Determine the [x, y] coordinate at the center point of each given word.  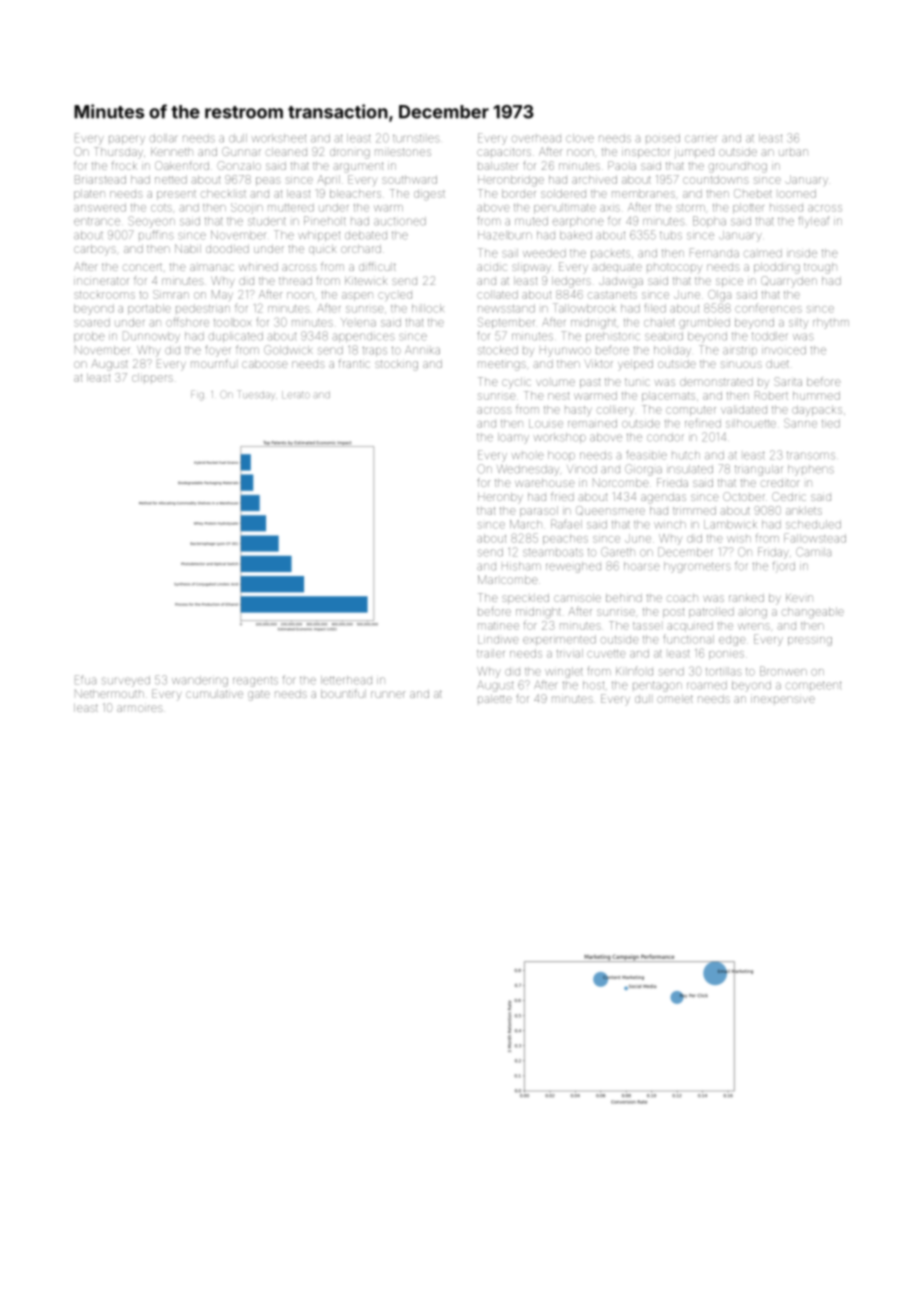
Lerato [295, 394]
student [267, 221]
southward [409, 179]
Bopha [709, 221]
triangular [758, 470]
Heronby [500, 498]
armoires [140, 708]
